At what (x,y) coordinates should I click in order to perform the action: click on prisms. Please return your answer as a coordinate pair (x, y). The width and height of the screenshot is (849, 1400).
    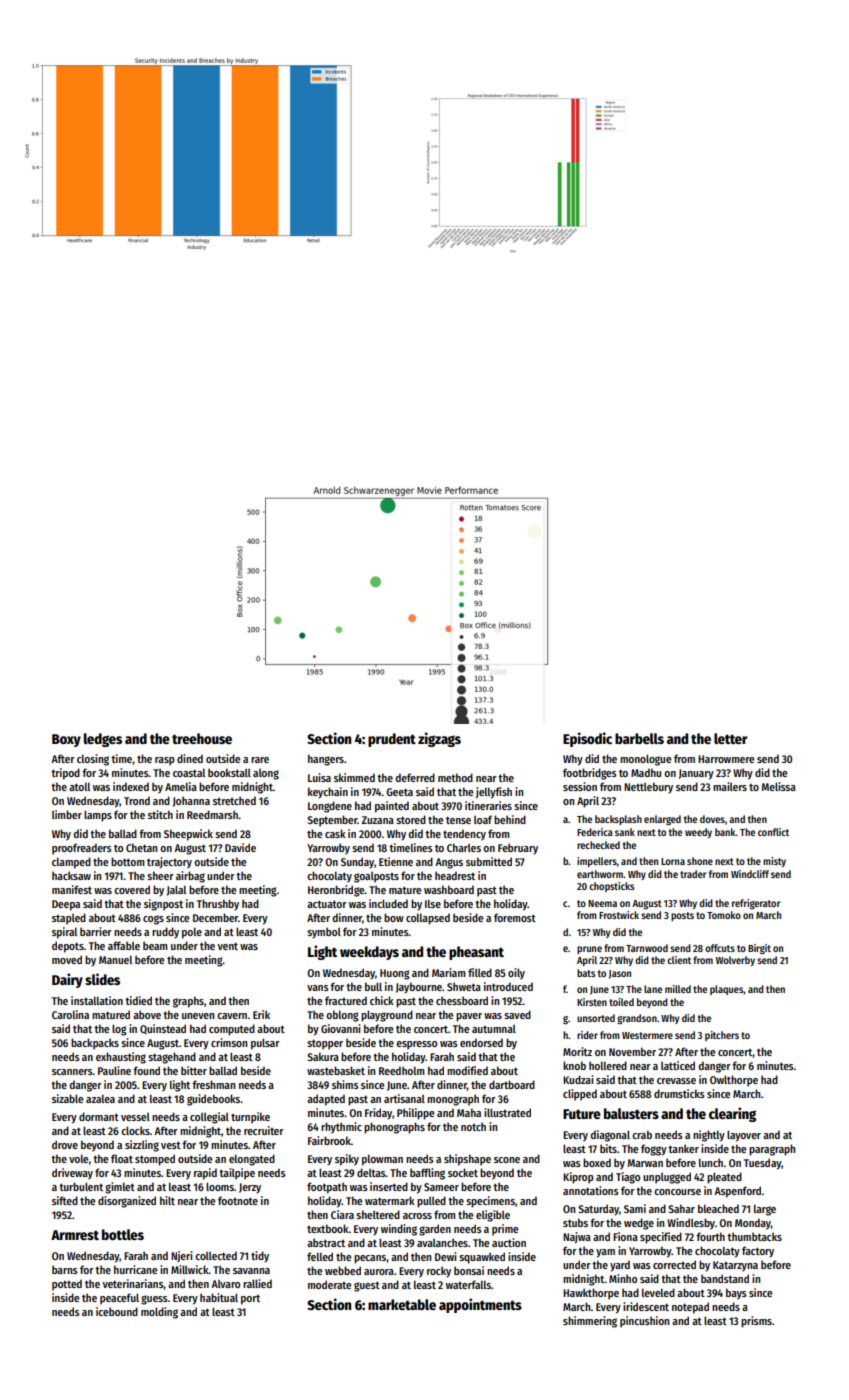
    Looking at the image, I should click on (756, 1322).
